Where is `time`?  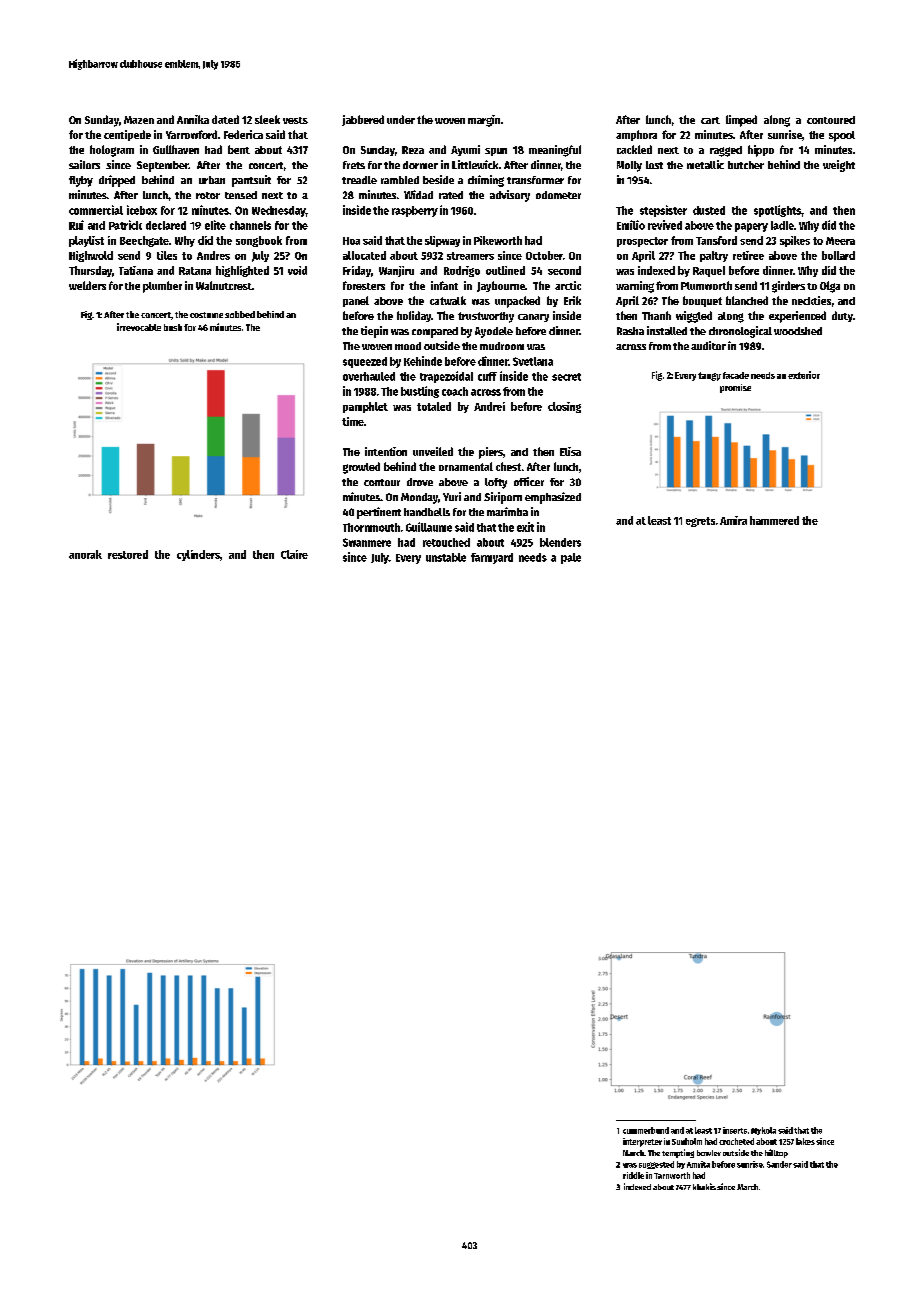
time is located at coordinates (353, 421).
